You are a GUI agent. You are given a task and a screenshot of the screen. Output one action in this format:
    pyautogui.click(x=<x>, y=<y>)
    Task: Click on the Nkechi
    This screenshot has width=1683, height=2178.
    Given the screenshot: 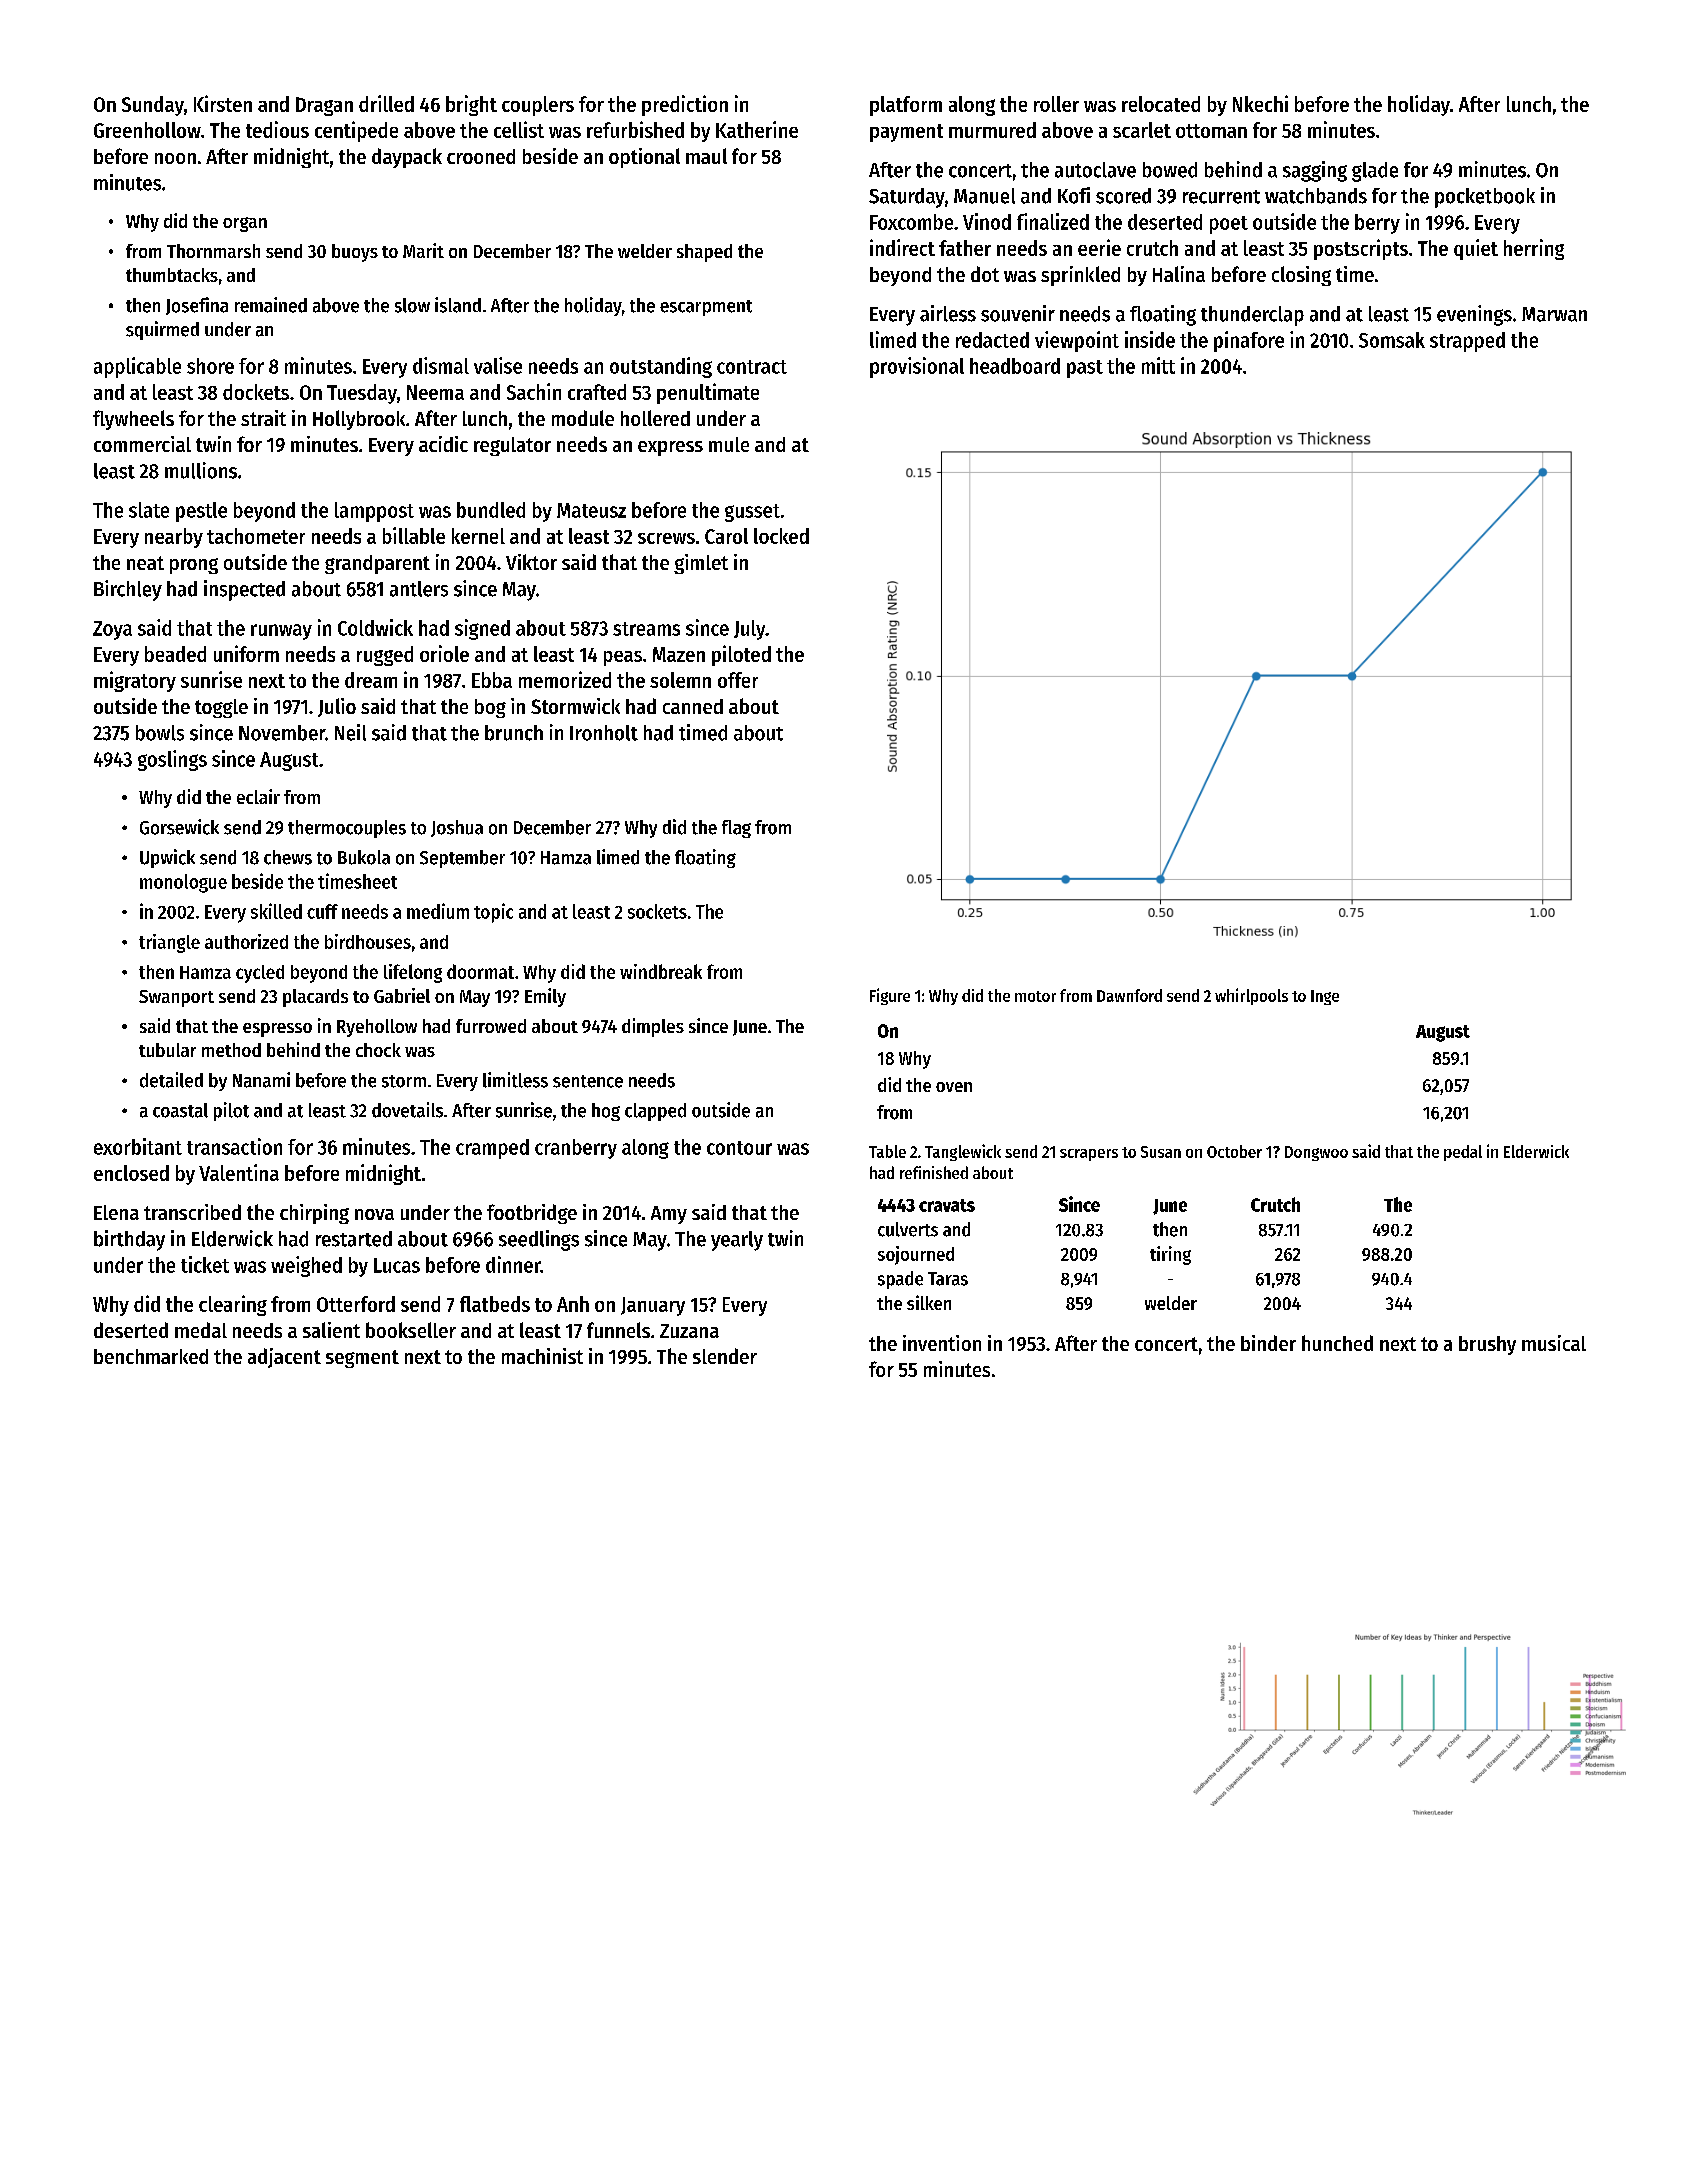 What is the action you would take?
    pyautogui.click(x=1260, y=103)
